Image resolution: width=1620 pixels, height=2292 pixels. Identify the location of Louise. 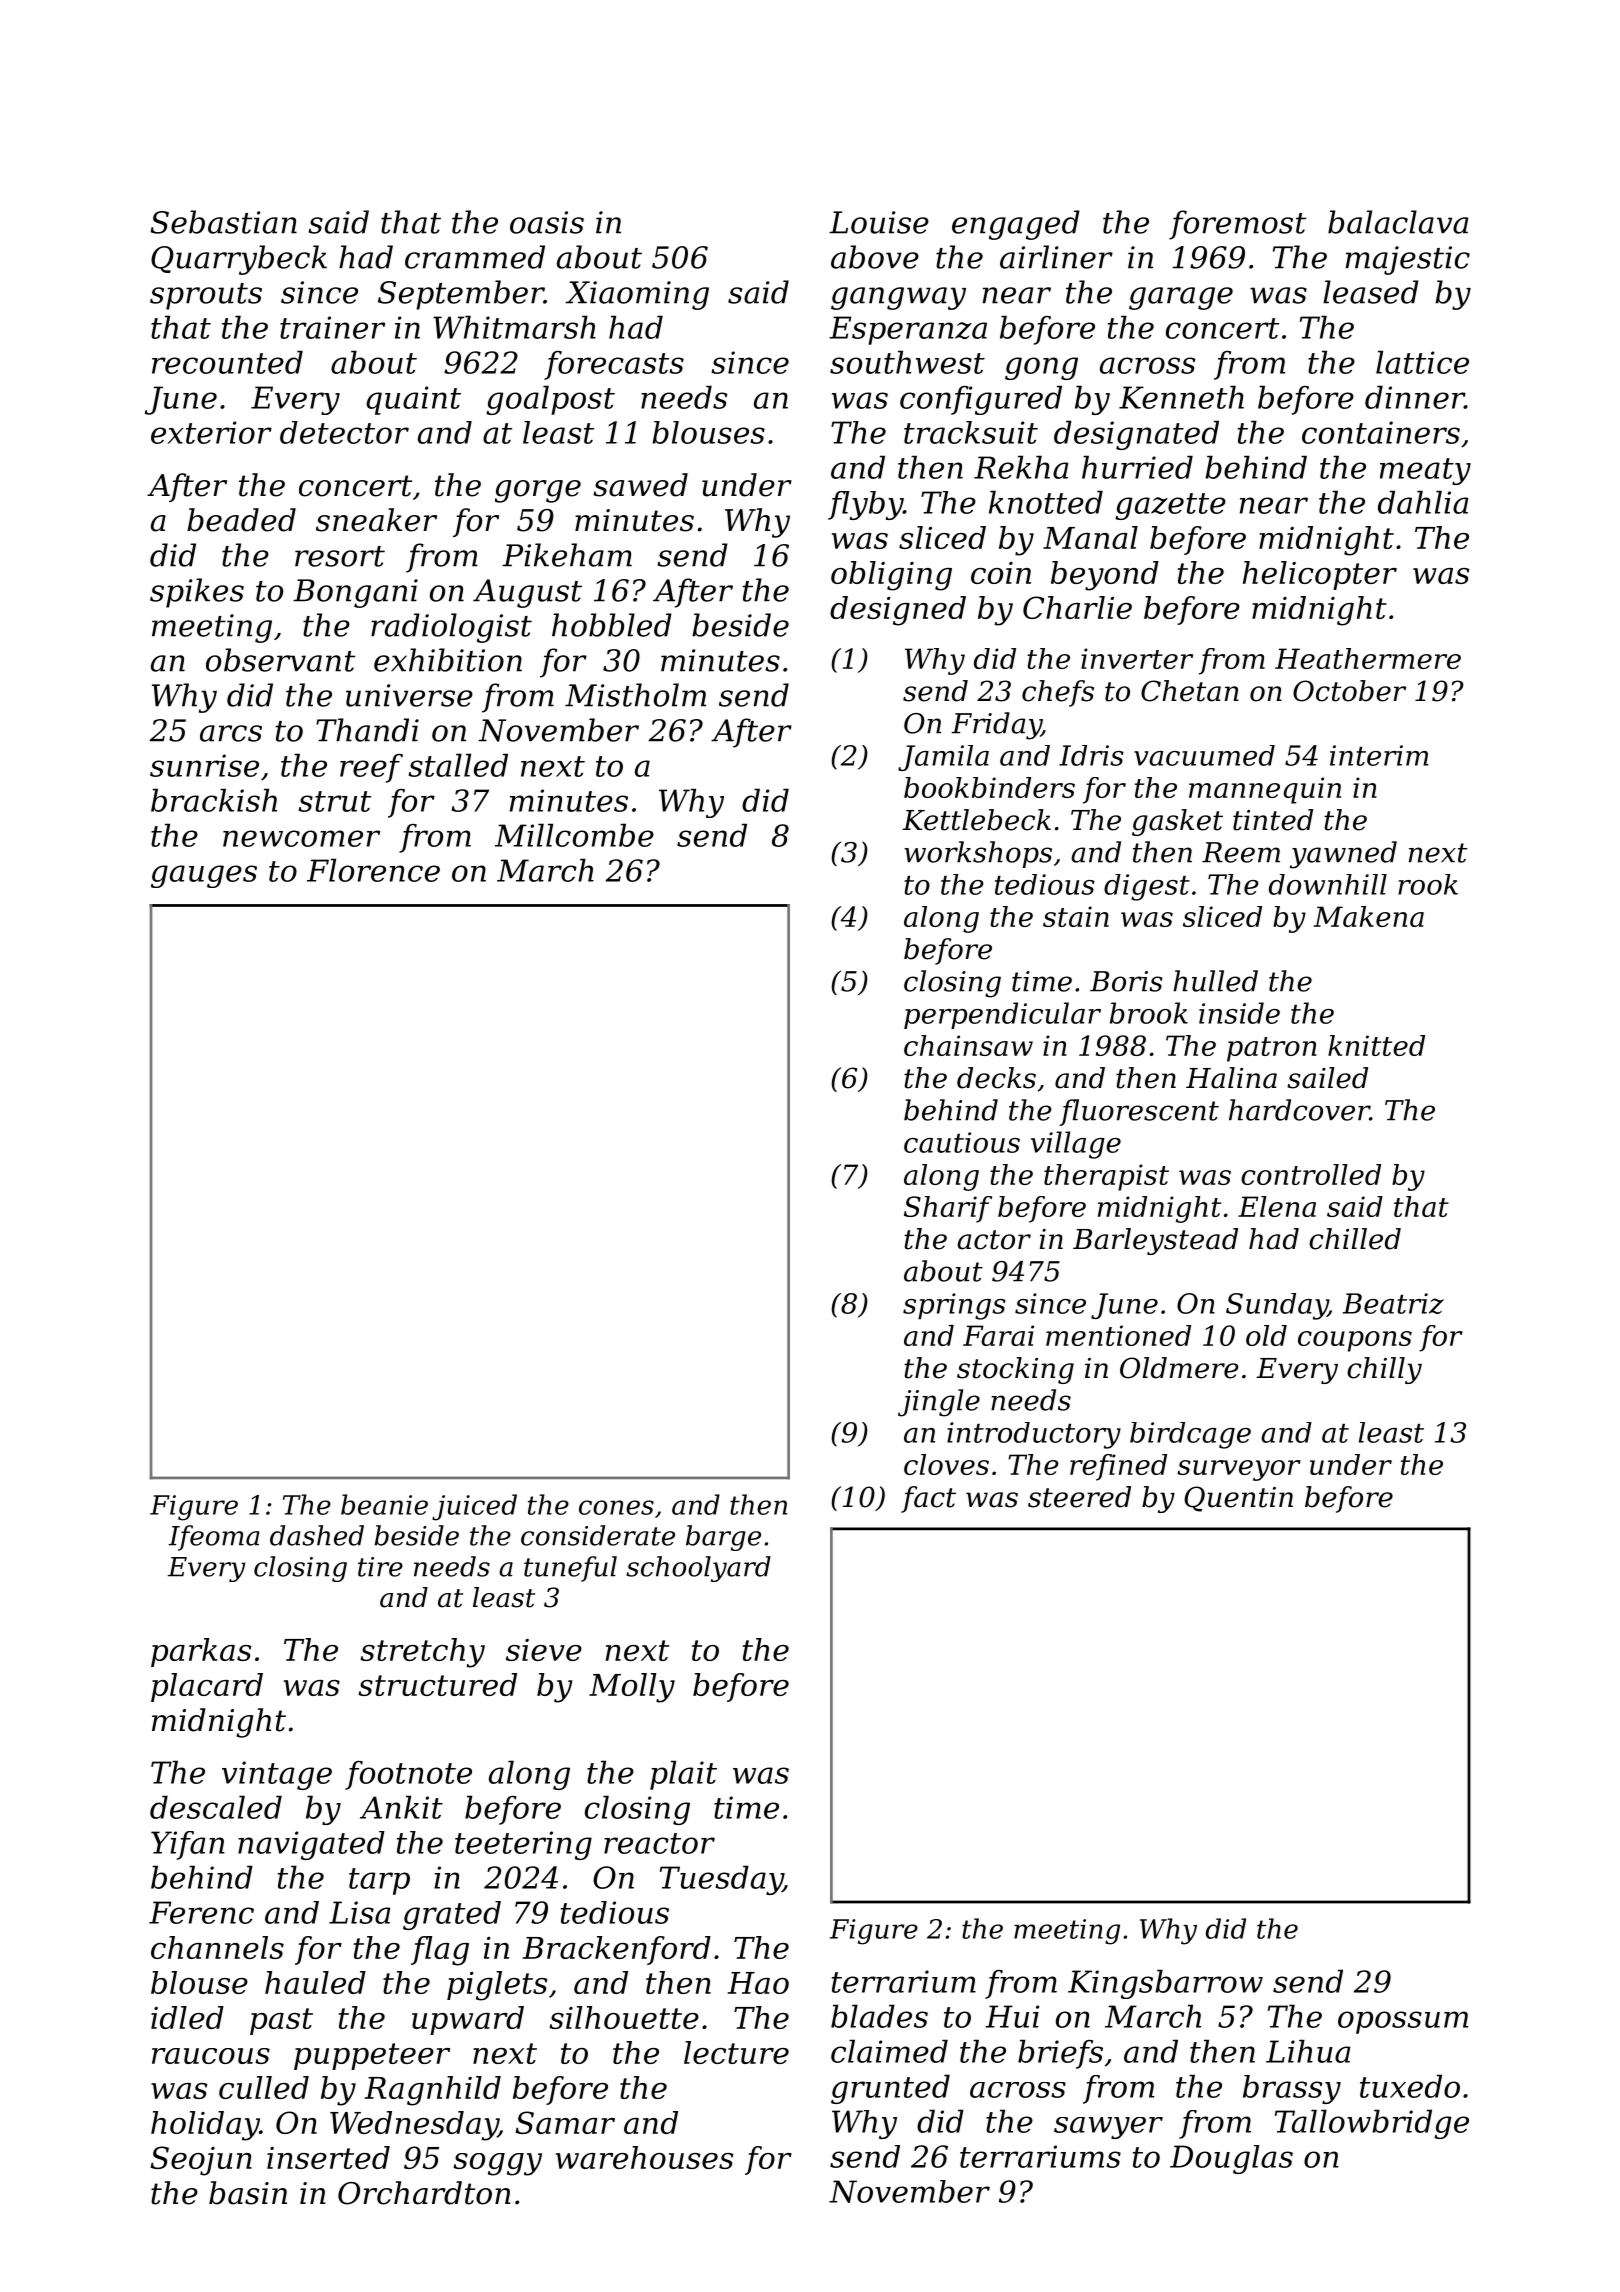
(879, 222).
